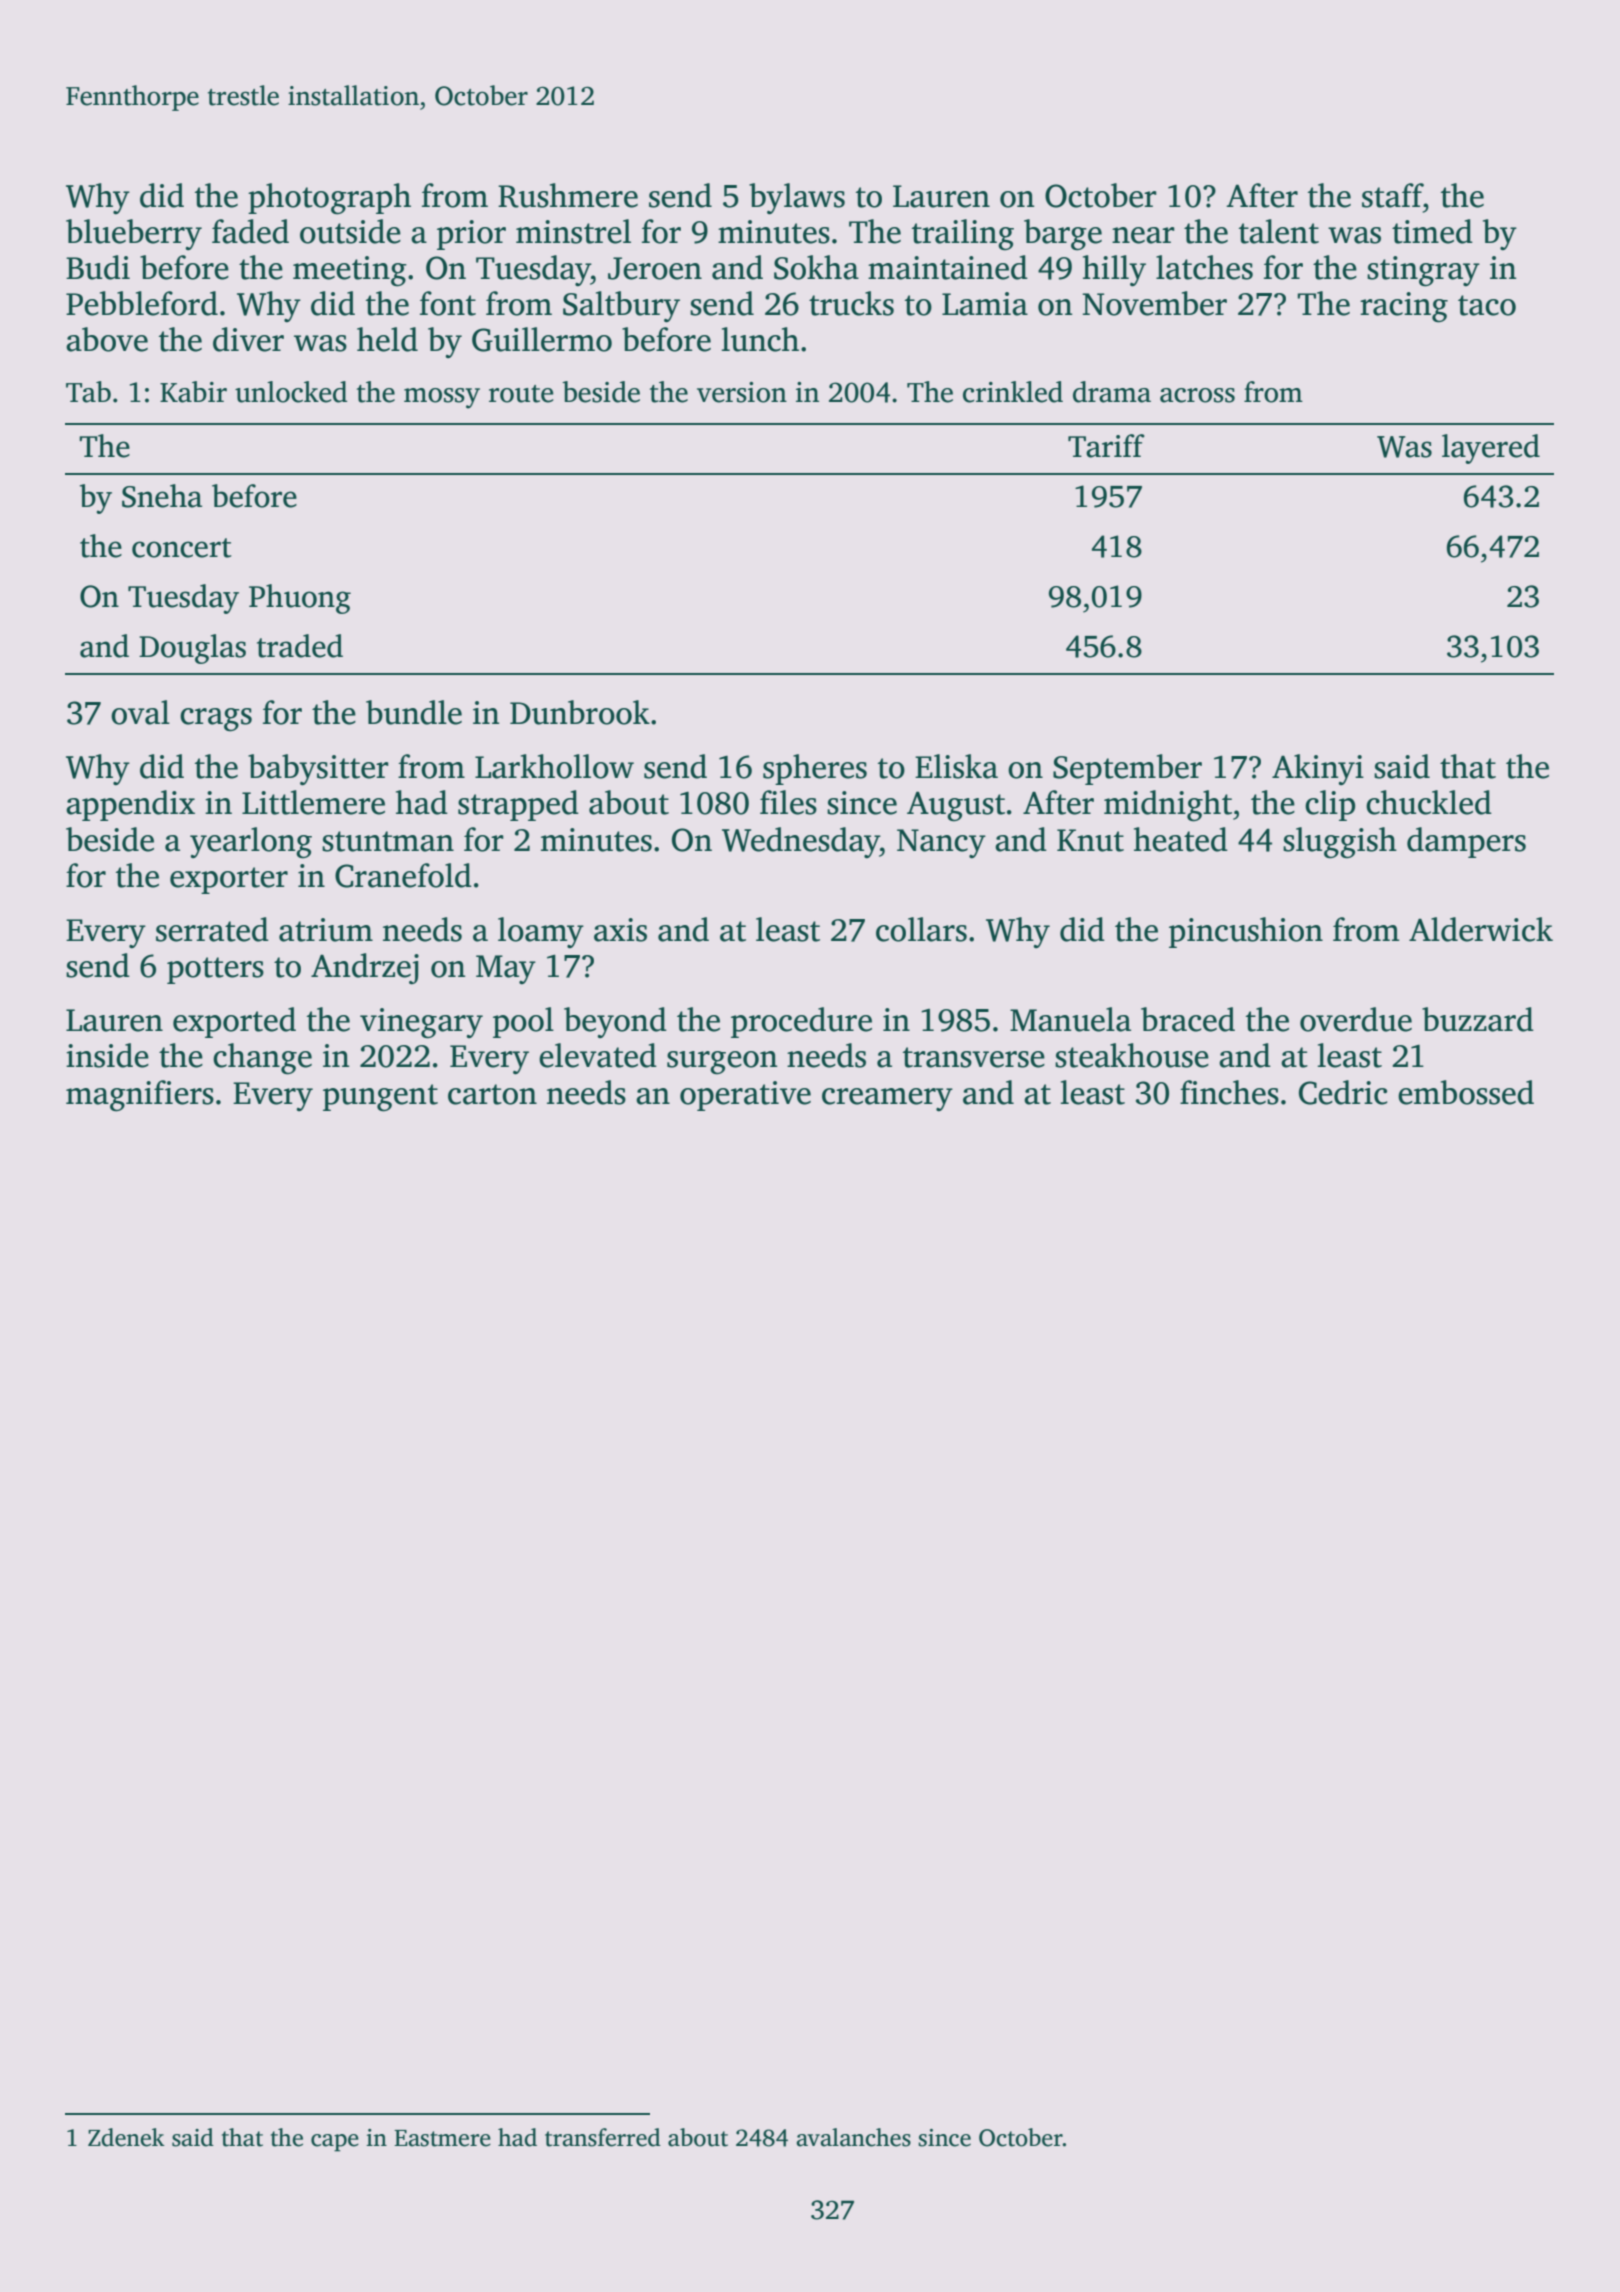 This document has width=1620, height=2292. I want to click on Zdenek, so click(126, 2137).
